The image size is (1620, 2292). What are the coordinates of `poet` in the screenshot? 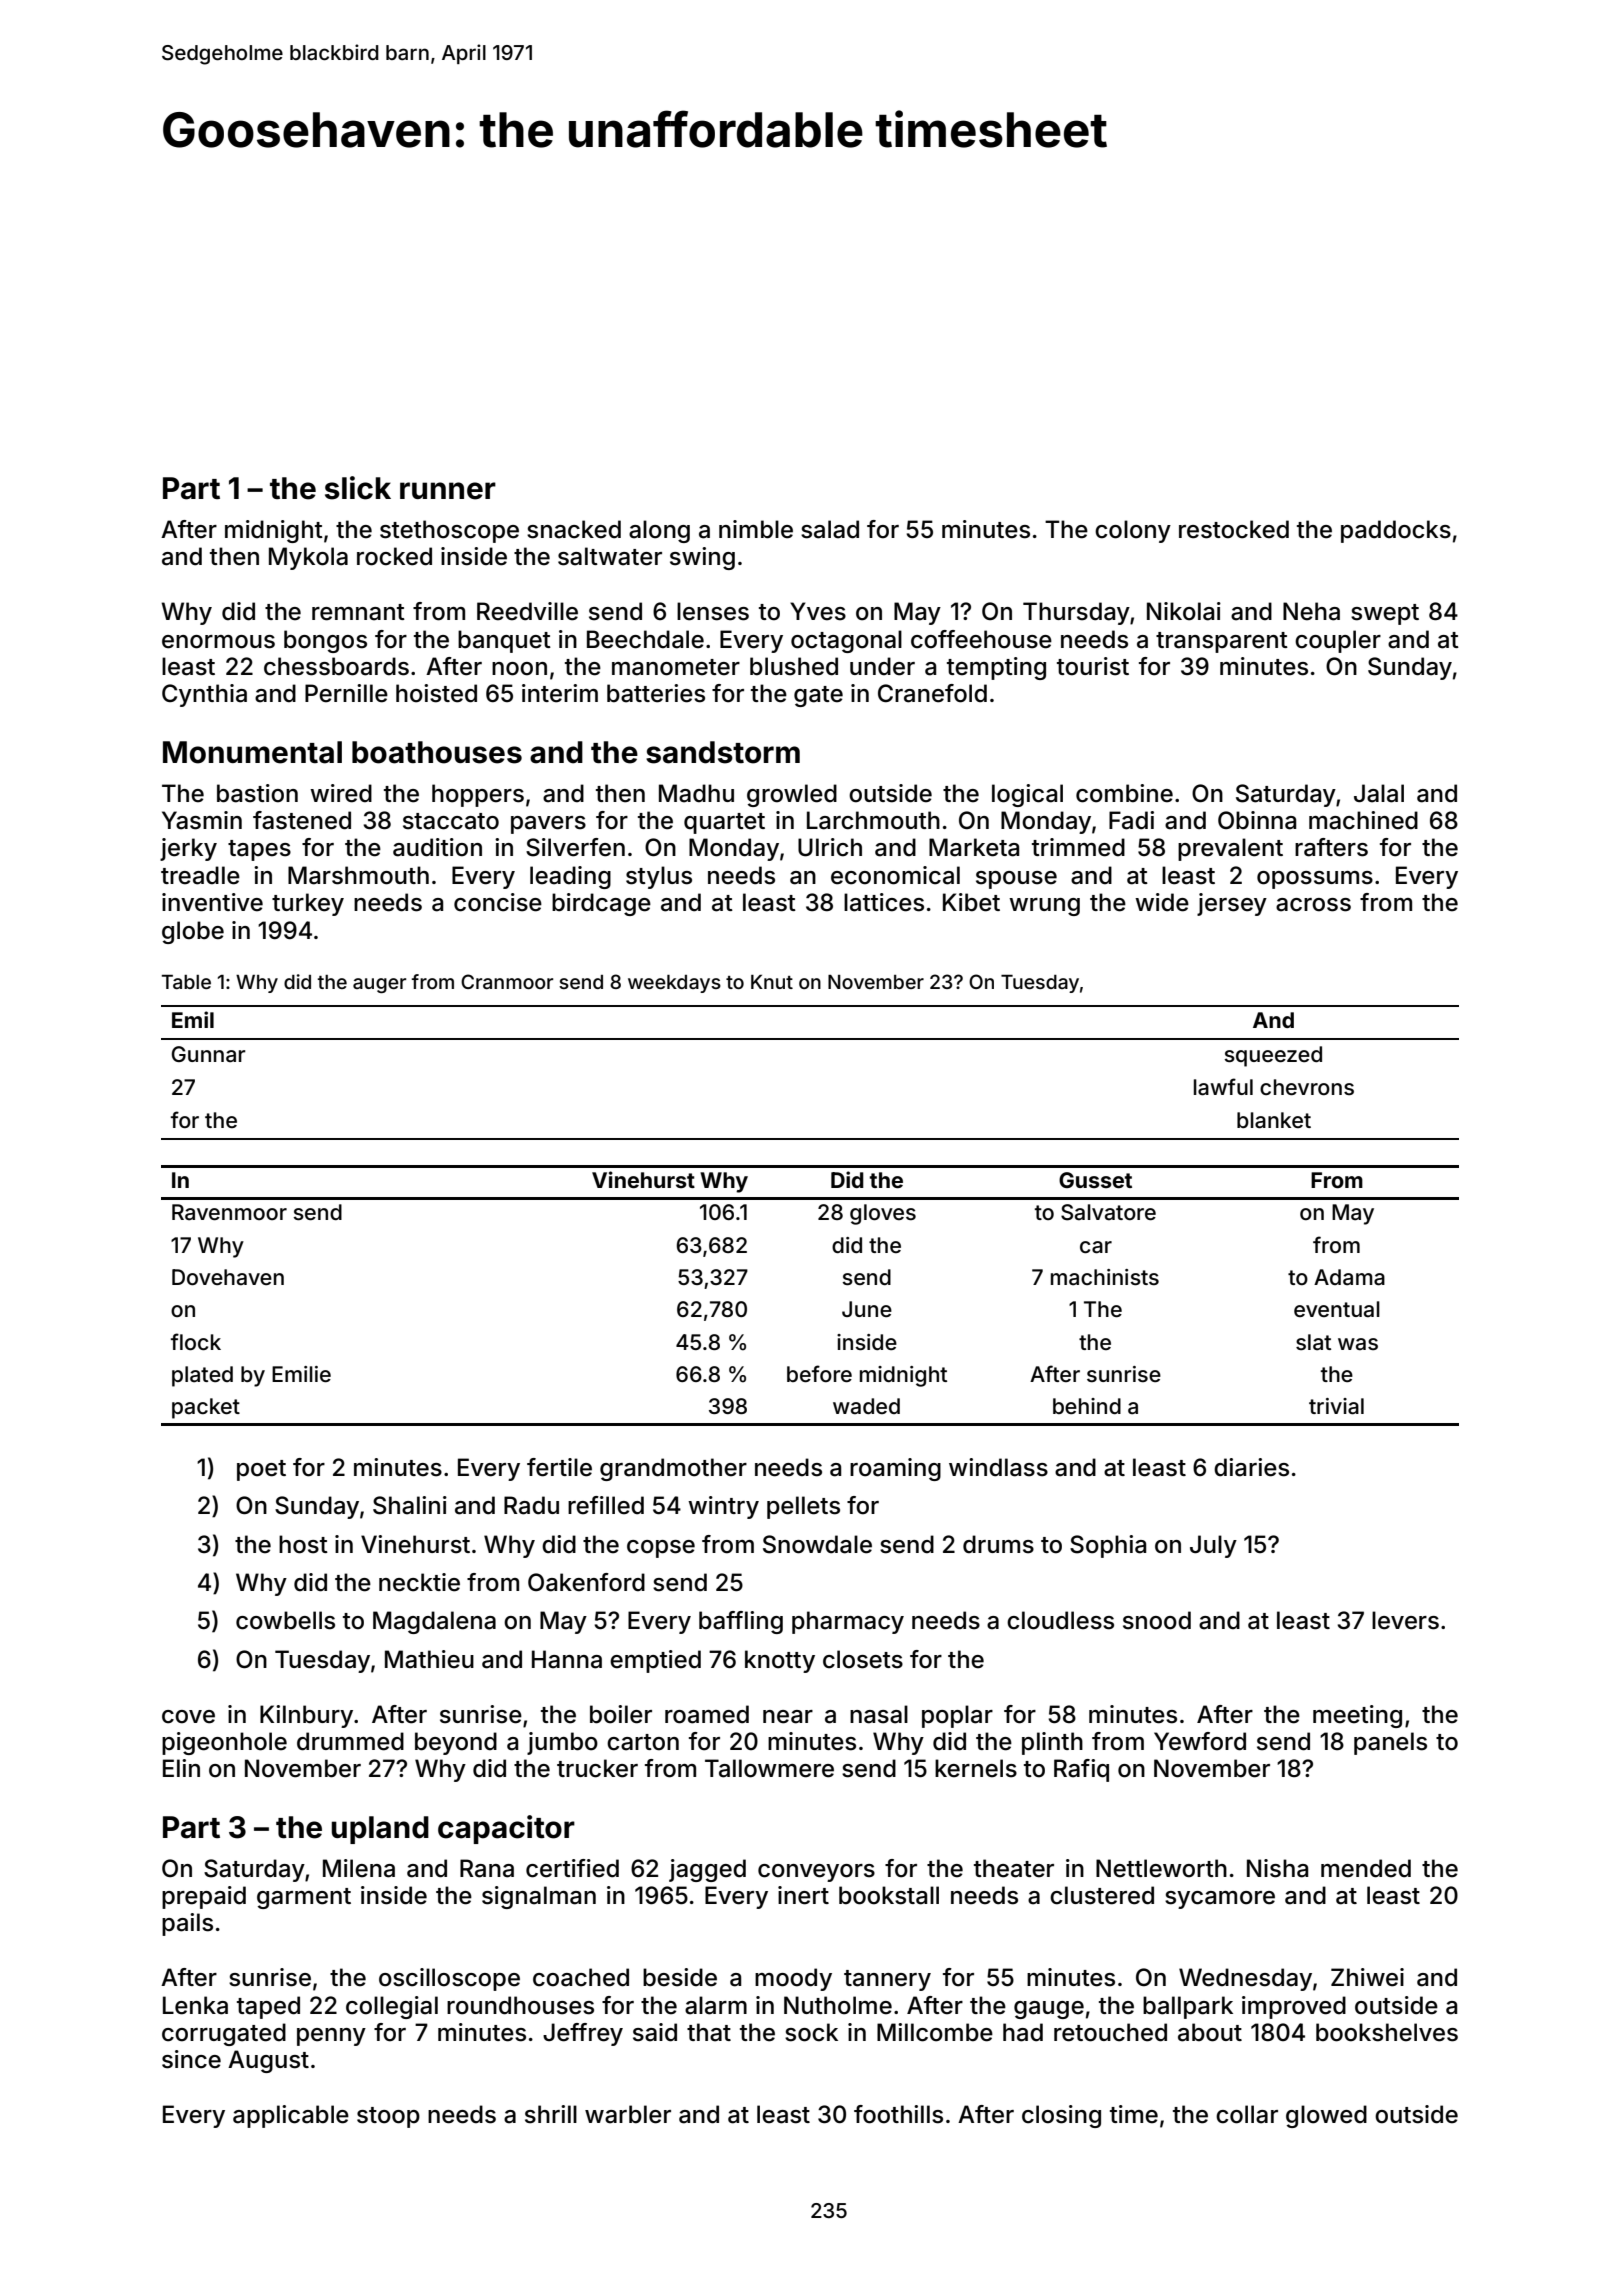 It's located at (261, 1470).
